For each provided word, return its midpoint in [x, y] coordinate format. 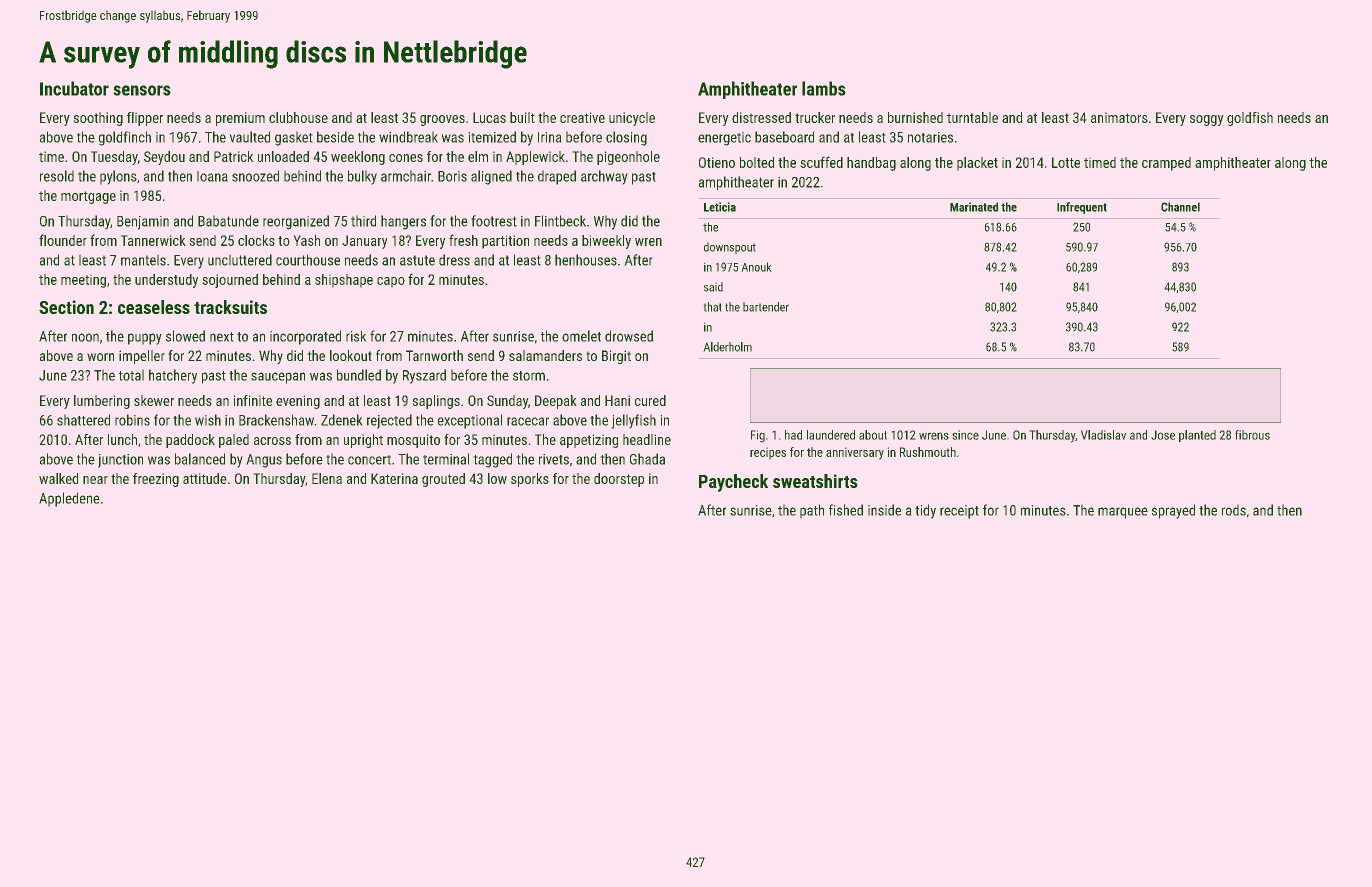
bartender [766, 307]
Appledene [69, 499]
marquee [1123, 513]
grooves [442, 120]
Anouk [756, 267]
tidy [925, 511]
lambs [824, 88]
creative [582, 117]
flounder [63, 240]
